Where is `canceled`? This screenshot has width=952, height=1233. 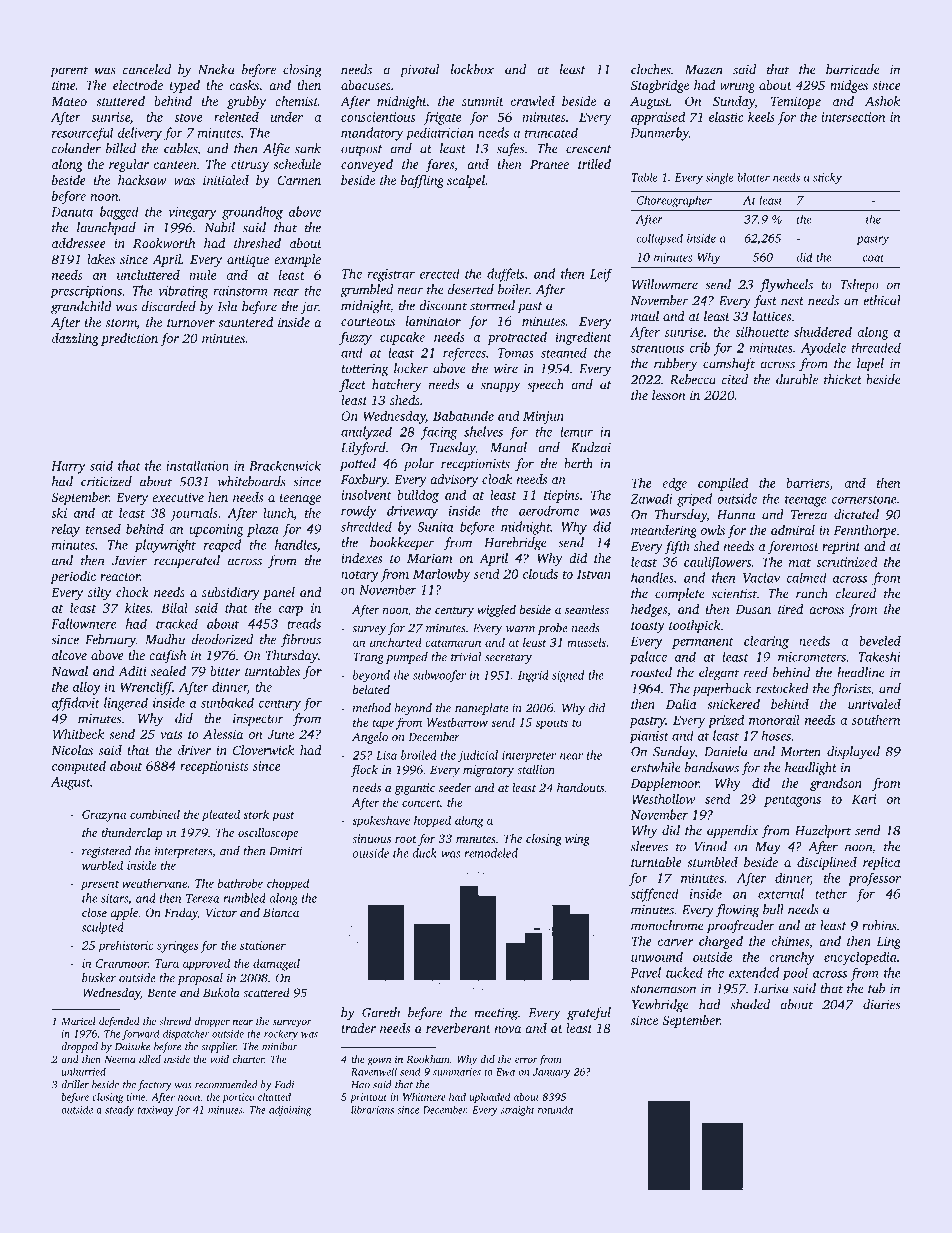
canceled is located at coordinates (147, 69).
